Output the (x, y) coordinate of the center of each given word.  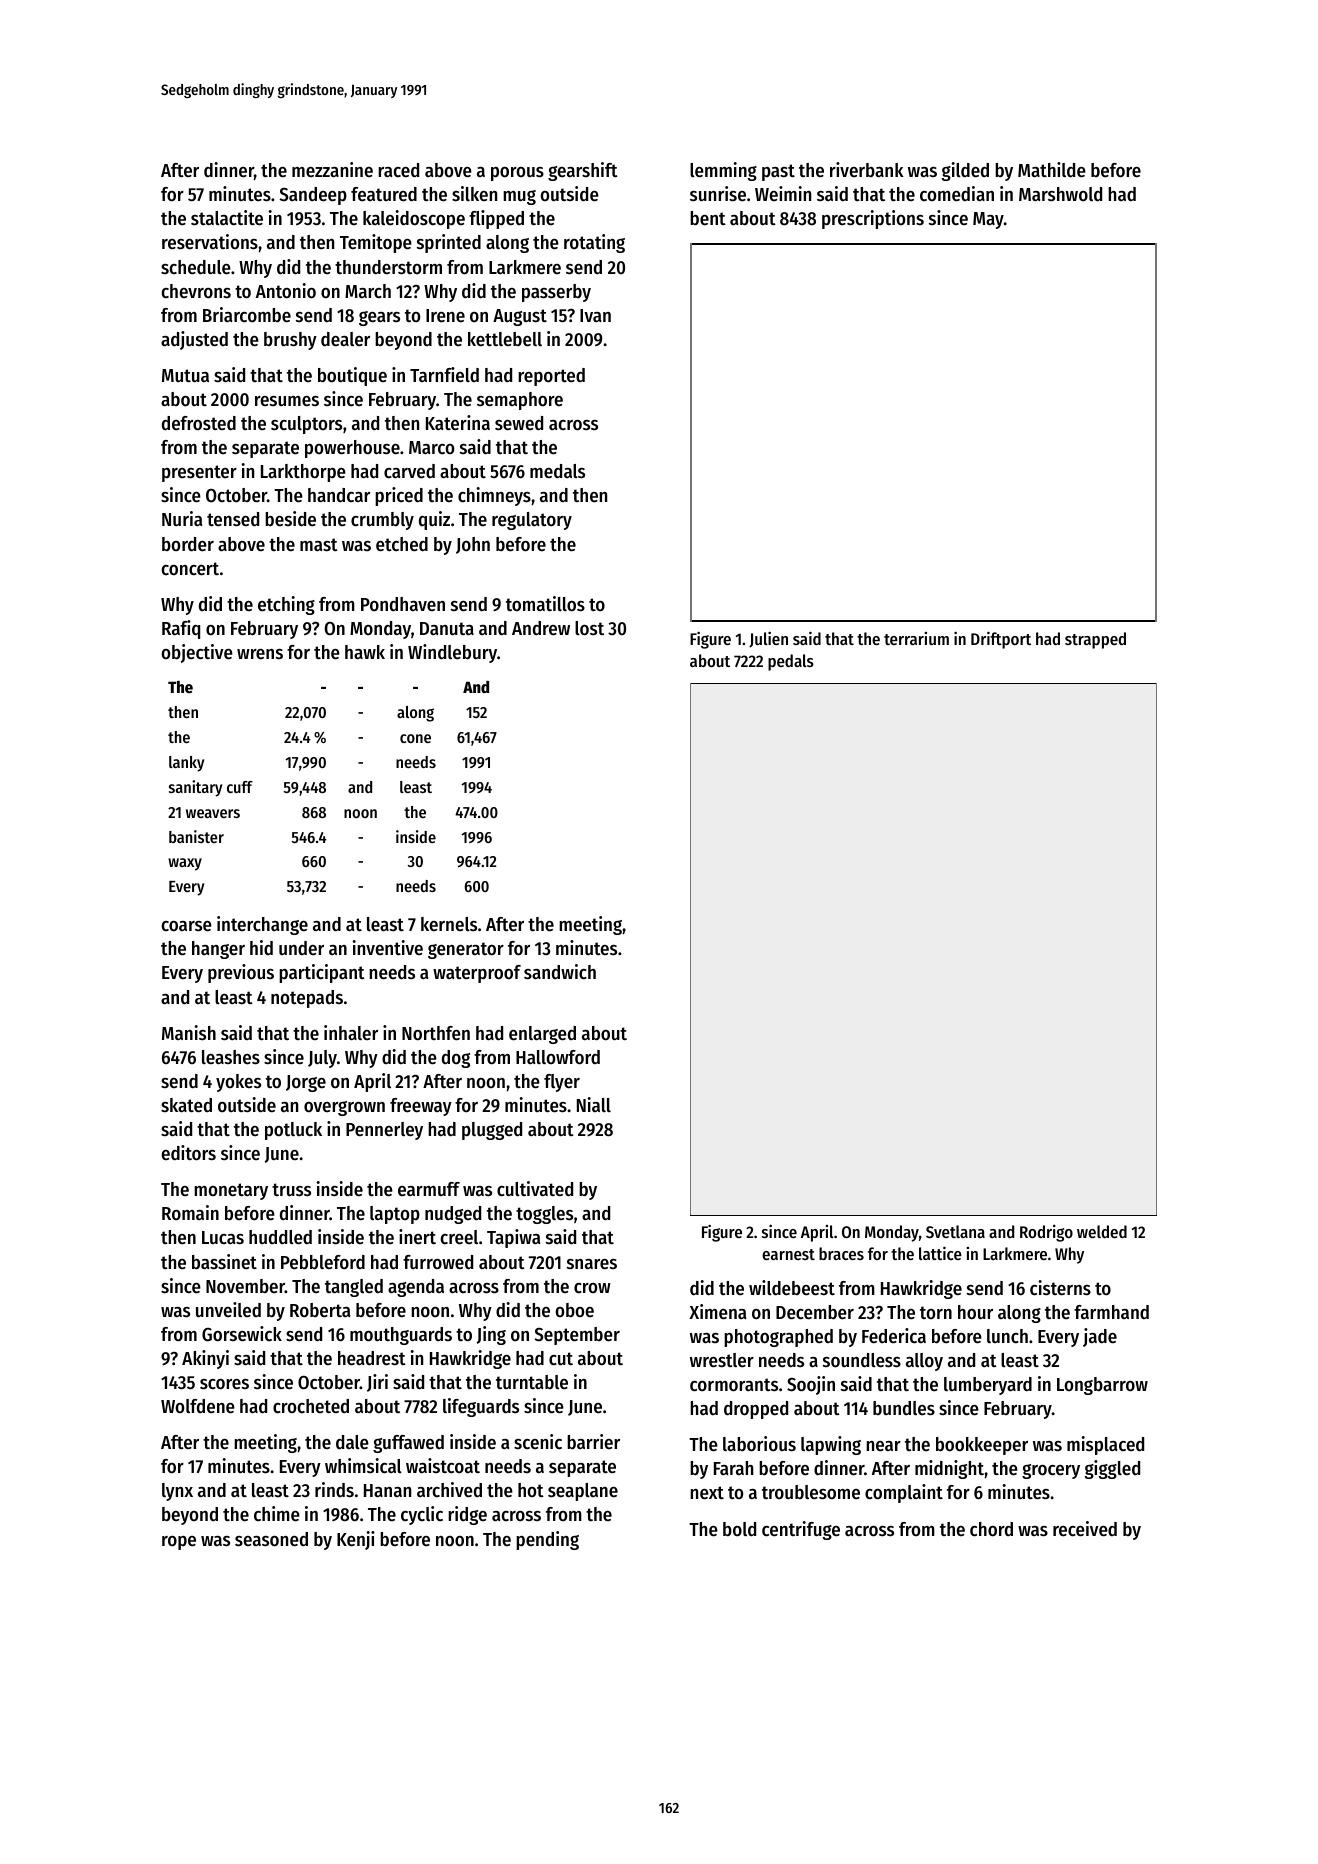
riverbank (867, 169)
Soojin (811, 1385)
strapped (1095, 640)
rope (179, 1543)
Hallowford (558, 1057)
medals (557, 471)
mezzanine (332, 170)
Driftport (1001, 640)
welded (1102, 1231)
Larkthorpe (303, 473)
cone (415, 738)
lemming (723, 171)
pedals (791, 662)
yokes (238, 1083)
